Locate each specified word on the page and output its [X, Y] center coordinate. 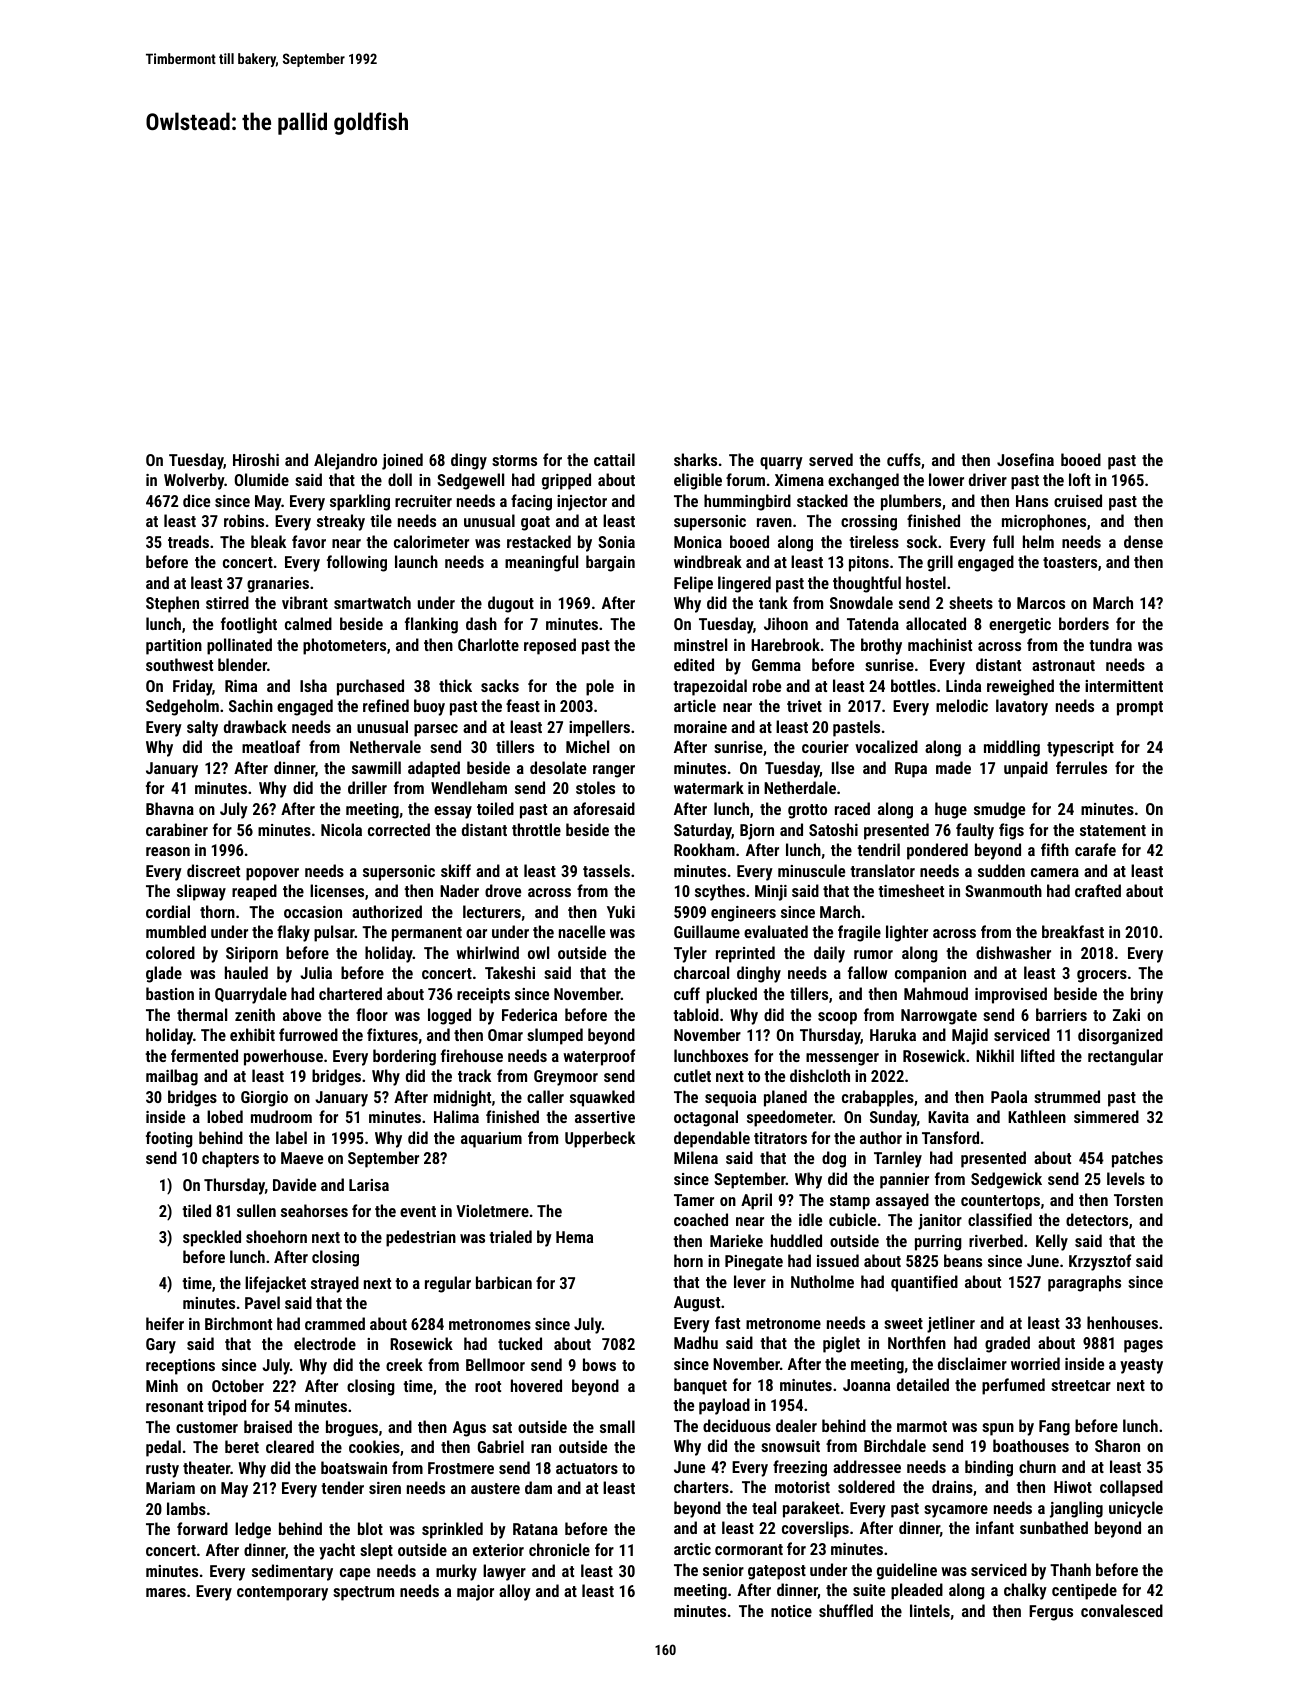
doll [400, 479]
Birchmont [238, 1323]
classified [1000, 1219]
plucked [731, 995]
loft [1080, 479]
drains [952, 1486]
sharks [695, 459]
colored [170, 952]
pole [600, 687]
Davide [294, 1184]
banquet [700, 1386]
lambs [186, 1508]
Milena [696, 1157]
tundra [1110, 644]
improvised [1011, 995]
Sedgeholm [182, 707]
